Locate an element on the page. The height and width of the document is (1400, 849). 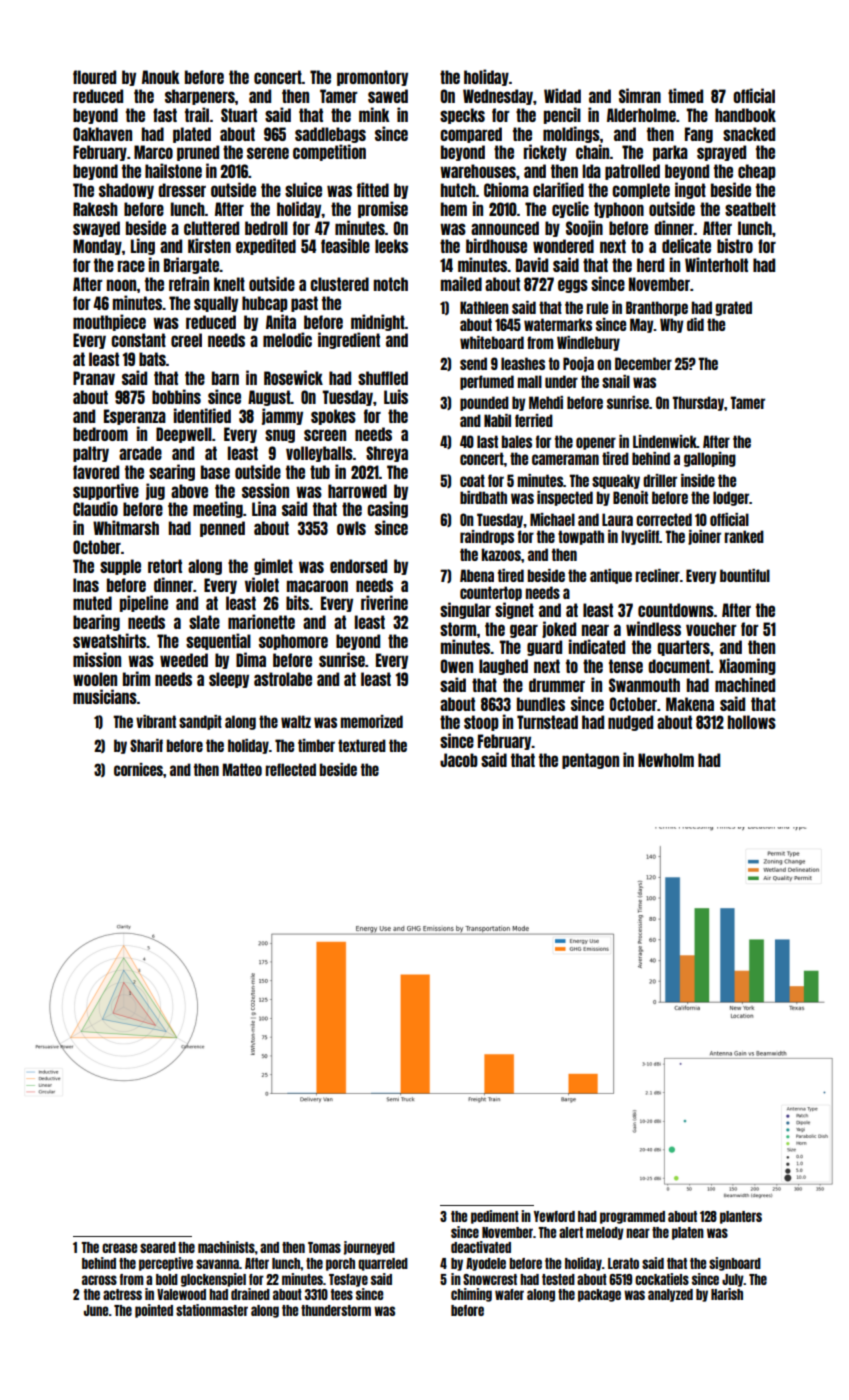
promise is located at coordinates (383, 209).
